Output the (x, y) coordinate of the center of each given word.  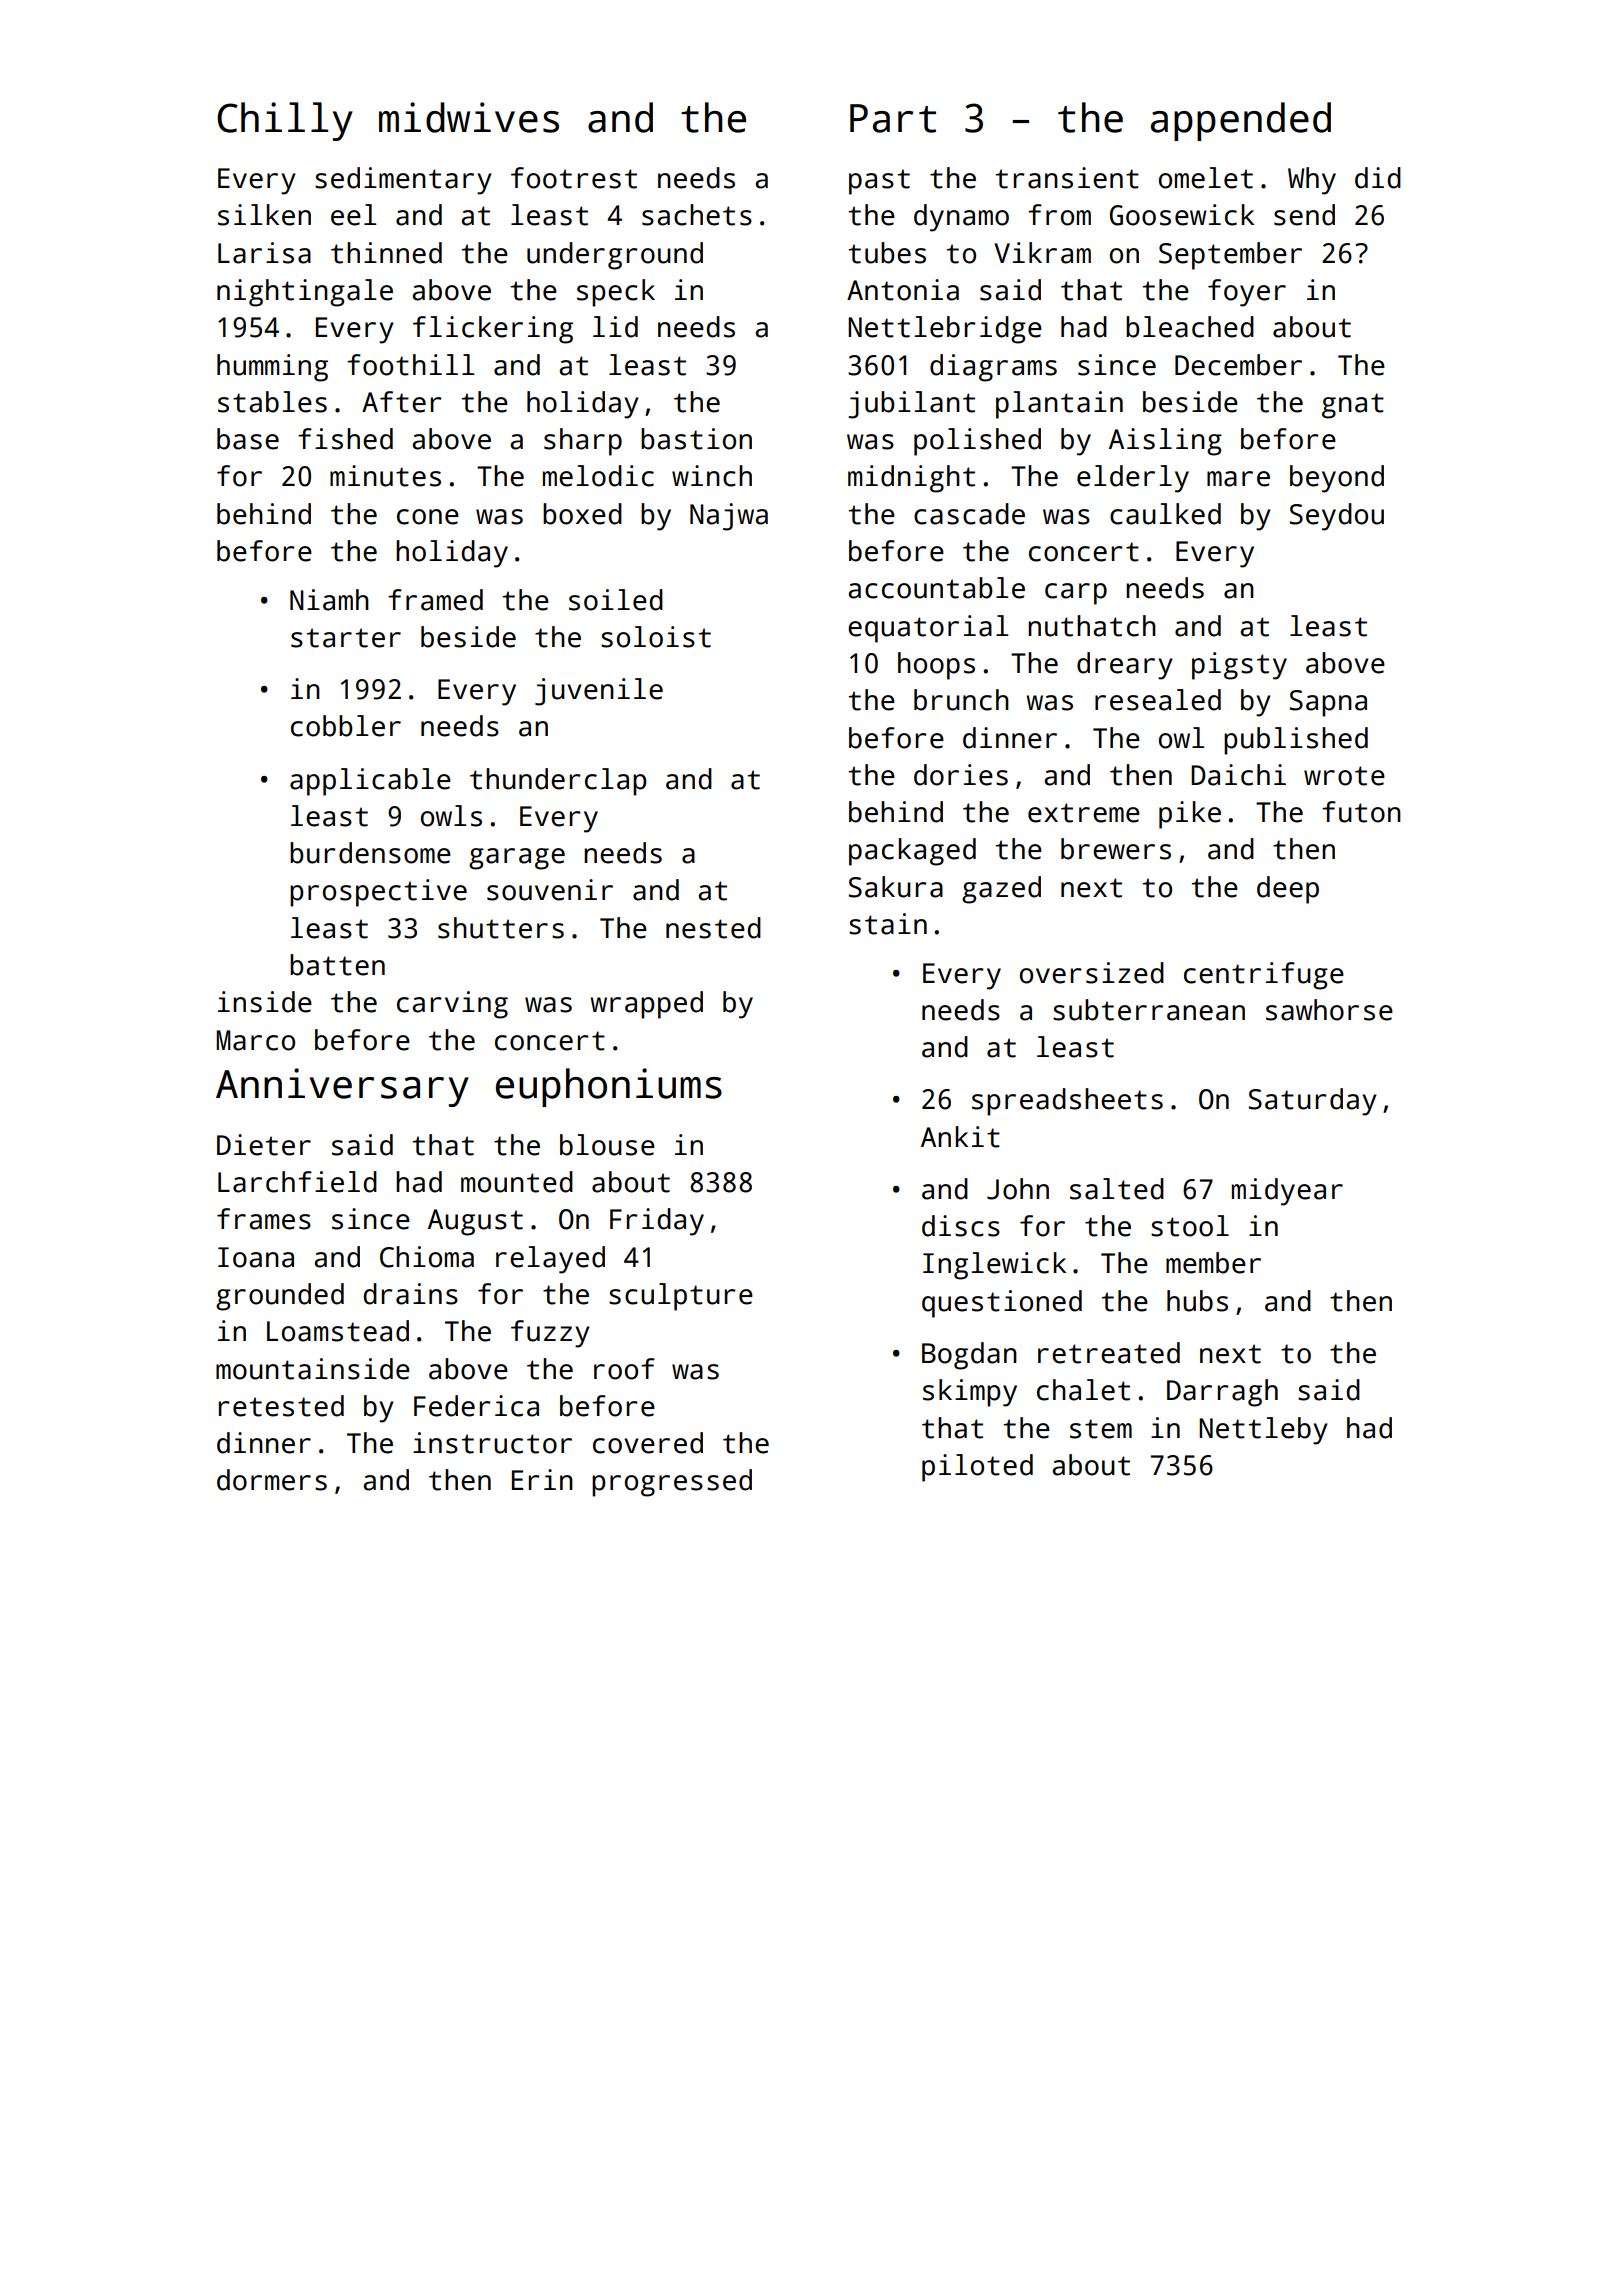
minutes (385, 476)
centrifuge (1264, 976)
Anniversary (342, 1087)
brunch (961, 700)
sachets (697, 215)
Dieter (264, 1145)
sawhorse (1329, 1010)
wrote (1344, 776)
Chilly (285, 121)
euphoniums (609, 1087)
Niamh (329, 600)
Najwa (729, 517)
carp (1076, 594)
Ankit (960, 1137)
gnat (1353, 406)
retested (281, 1406)
